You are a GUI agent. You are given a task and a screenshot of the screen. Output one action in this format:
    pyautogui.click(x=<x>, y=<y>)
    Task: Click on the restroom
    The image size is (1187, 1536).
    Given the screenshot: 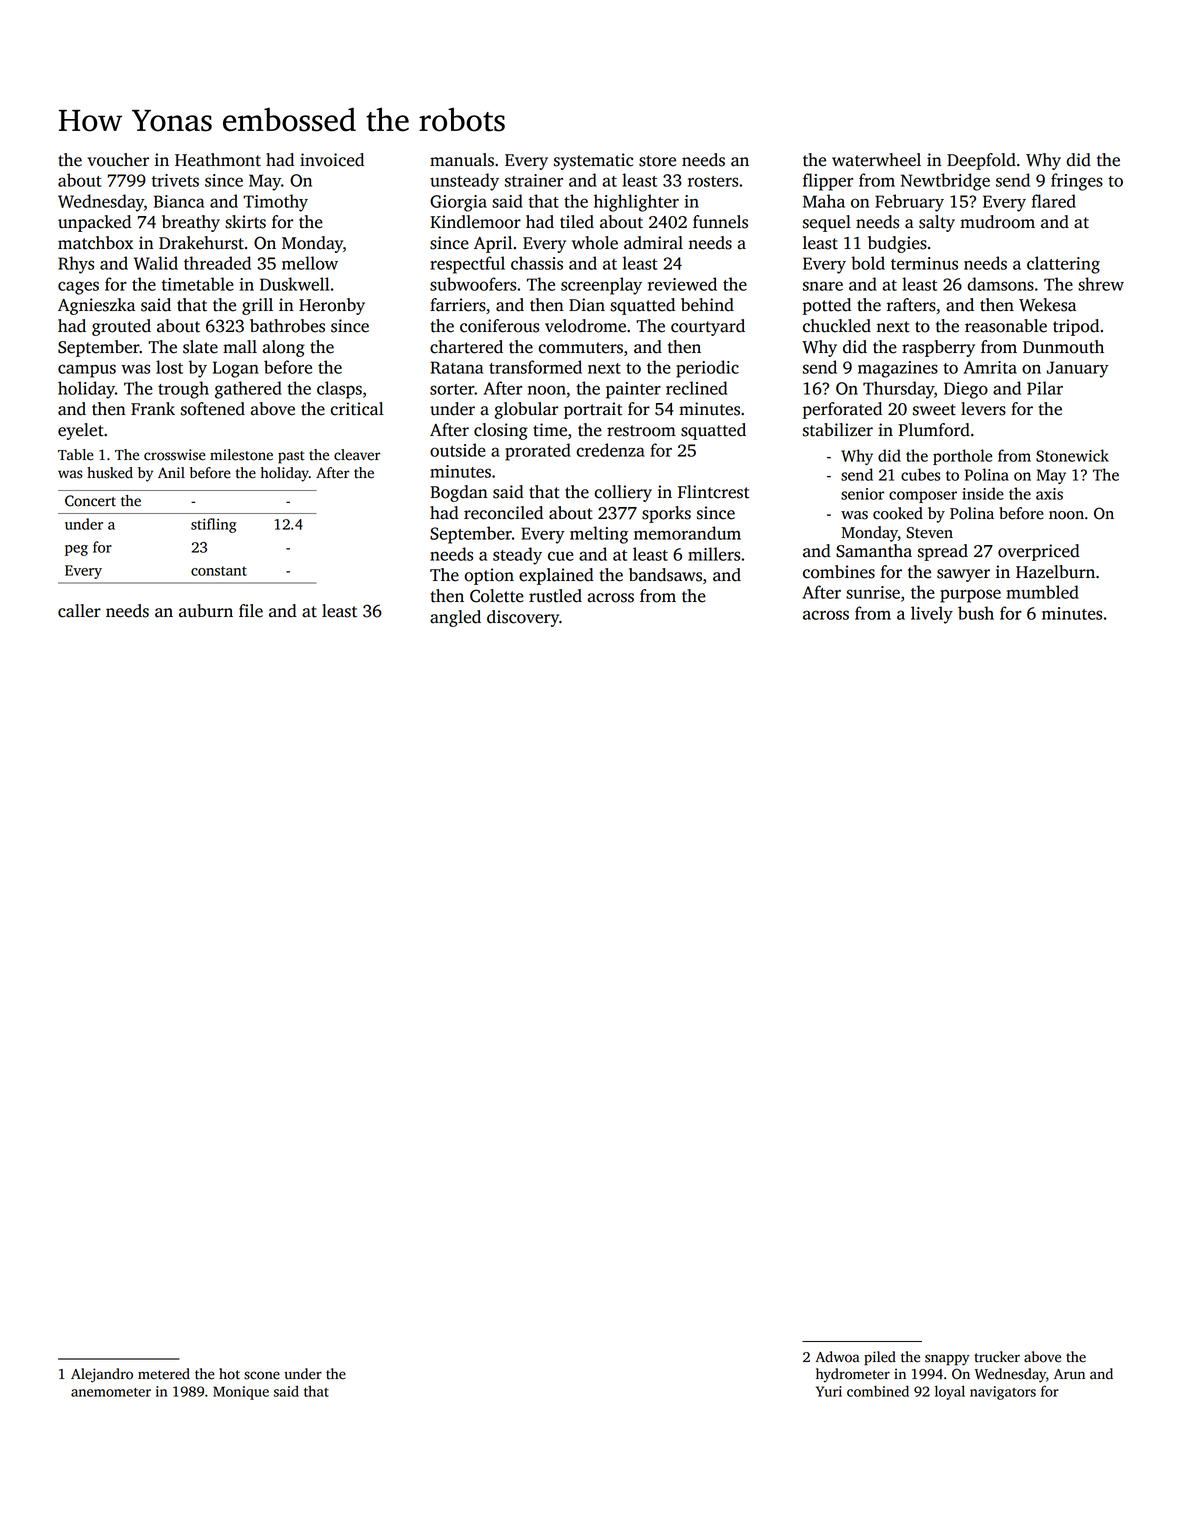 What is the action you would take?
    pyautogui.click(x=641, y=431)
